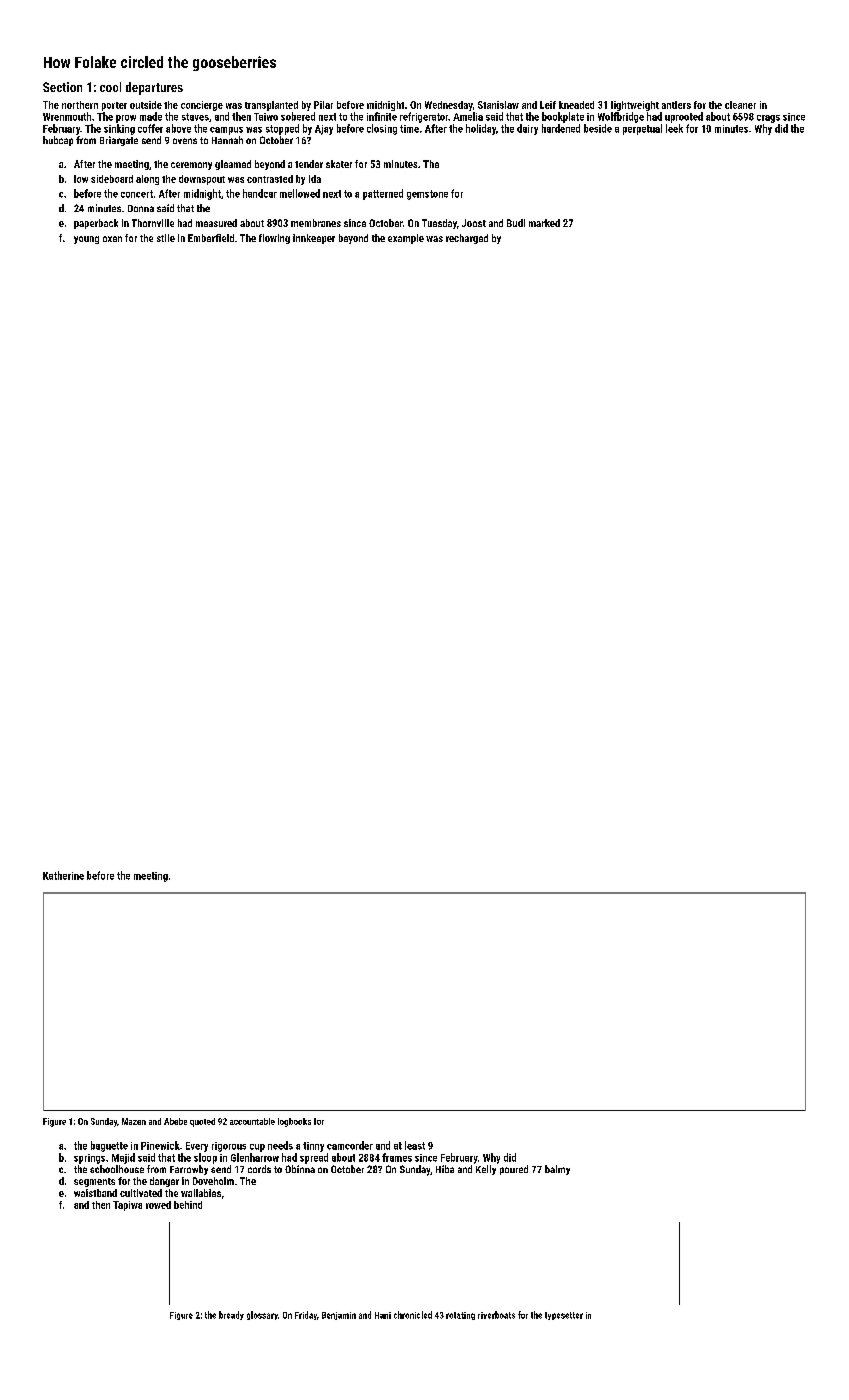 The width and height of the screenshot is (849, 1400). What do you see at coordinates (86, 240) in the screenshot?
I see `young` at bounding box center [86, 240].
